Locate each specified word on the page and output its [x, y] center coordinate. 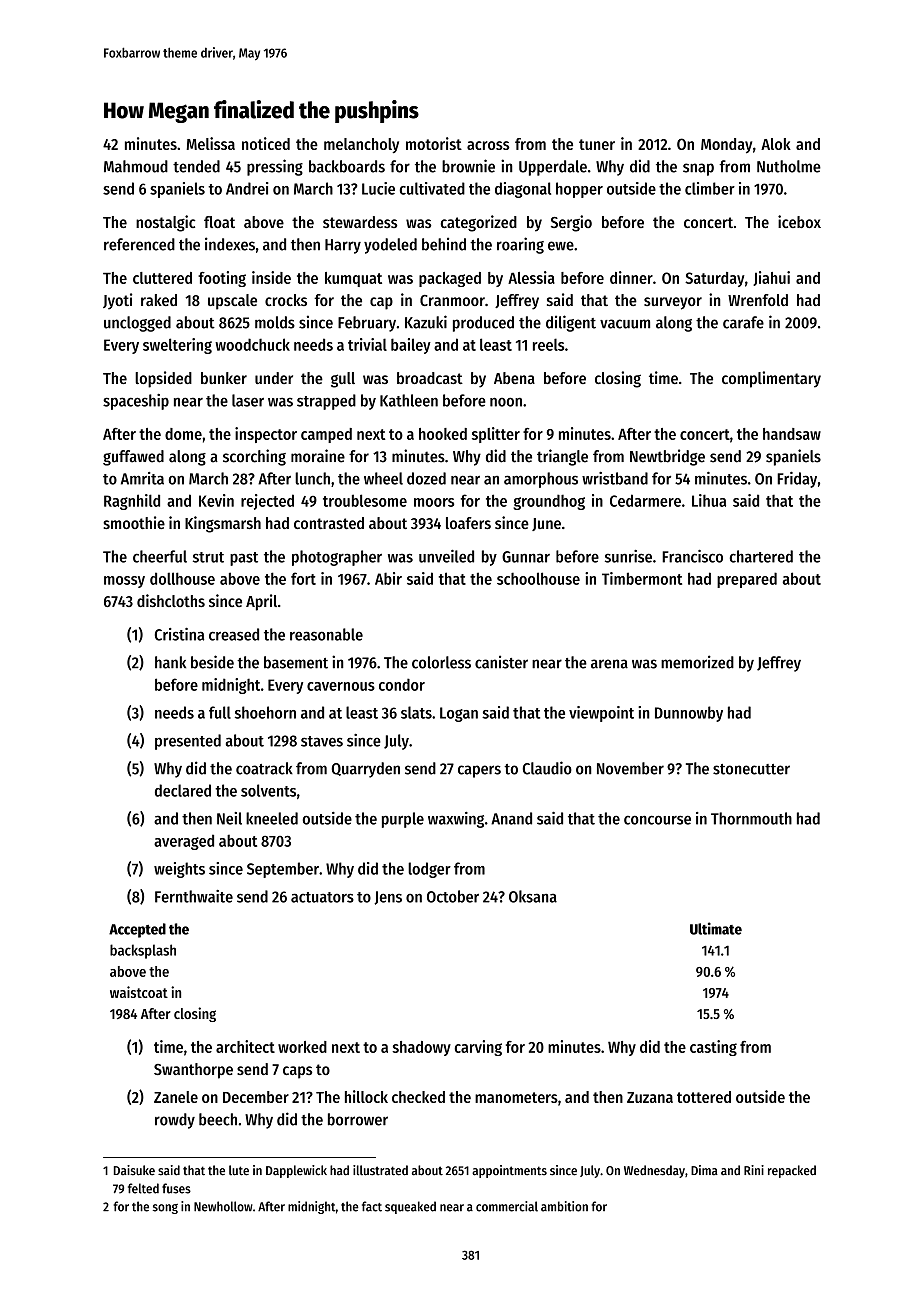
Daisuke [134, 1170]
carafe [743, 322]
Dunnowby [689, 714]
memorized [697, 662]
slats [416, 712]
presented [188, 742]
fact [372, 1206]
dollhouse [182, 578]
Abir [388, 578]
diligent [571, 323]
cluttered [162, 278]
